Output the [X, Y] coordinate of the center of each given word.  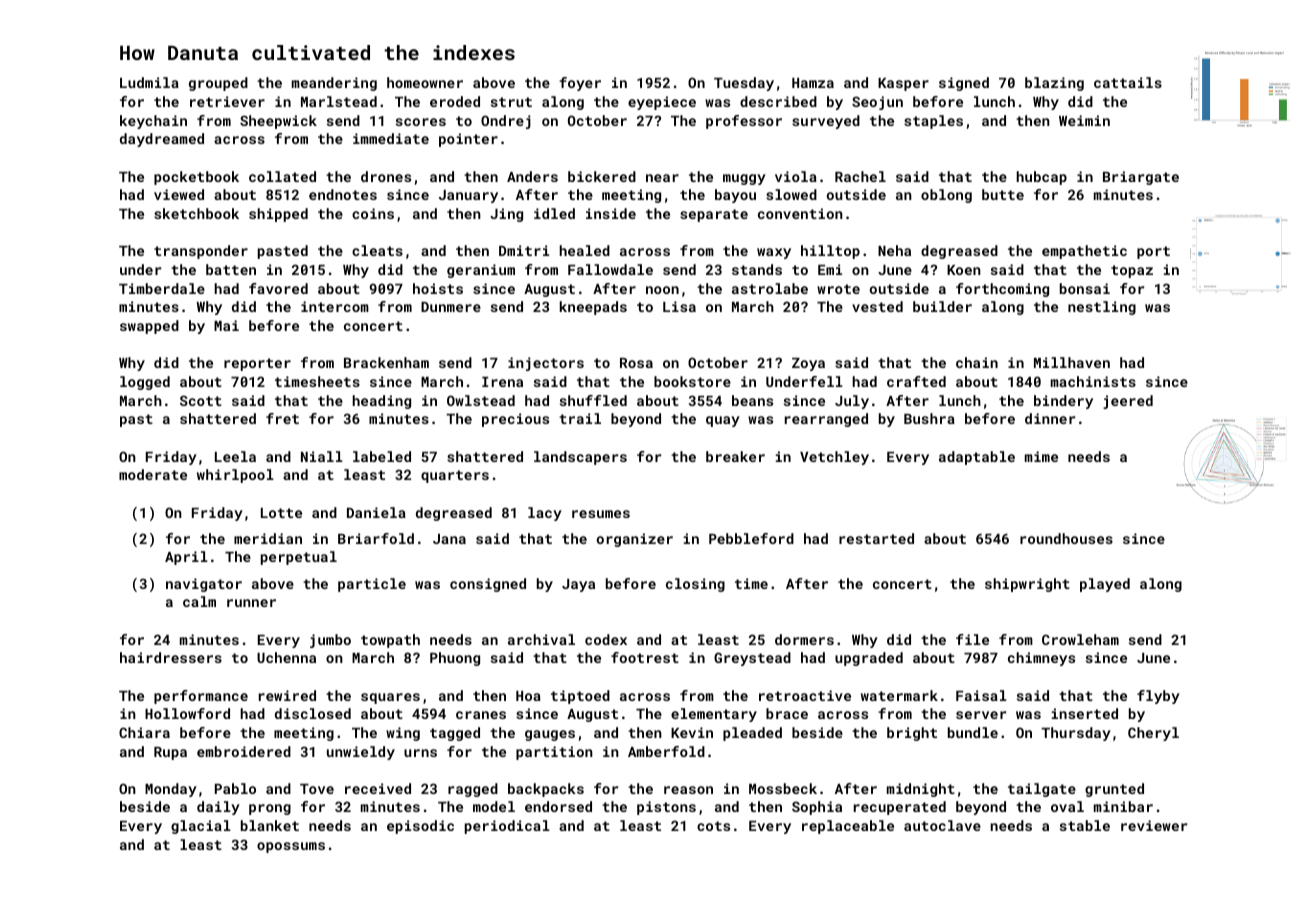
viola [796, 176]
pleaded [752, 734]
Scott [201, 400]
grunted [1114, 790]
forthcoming [1002, 290]
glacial [201, 827]
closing [695, 585]
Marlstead [339, 101]
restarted [876, 538]
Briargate [1141, 178]
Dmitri [524, 250]
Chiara [144, 732]
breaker [735, 456]
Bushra [929, 418]
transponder [201, 252]
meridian [268, 538]
